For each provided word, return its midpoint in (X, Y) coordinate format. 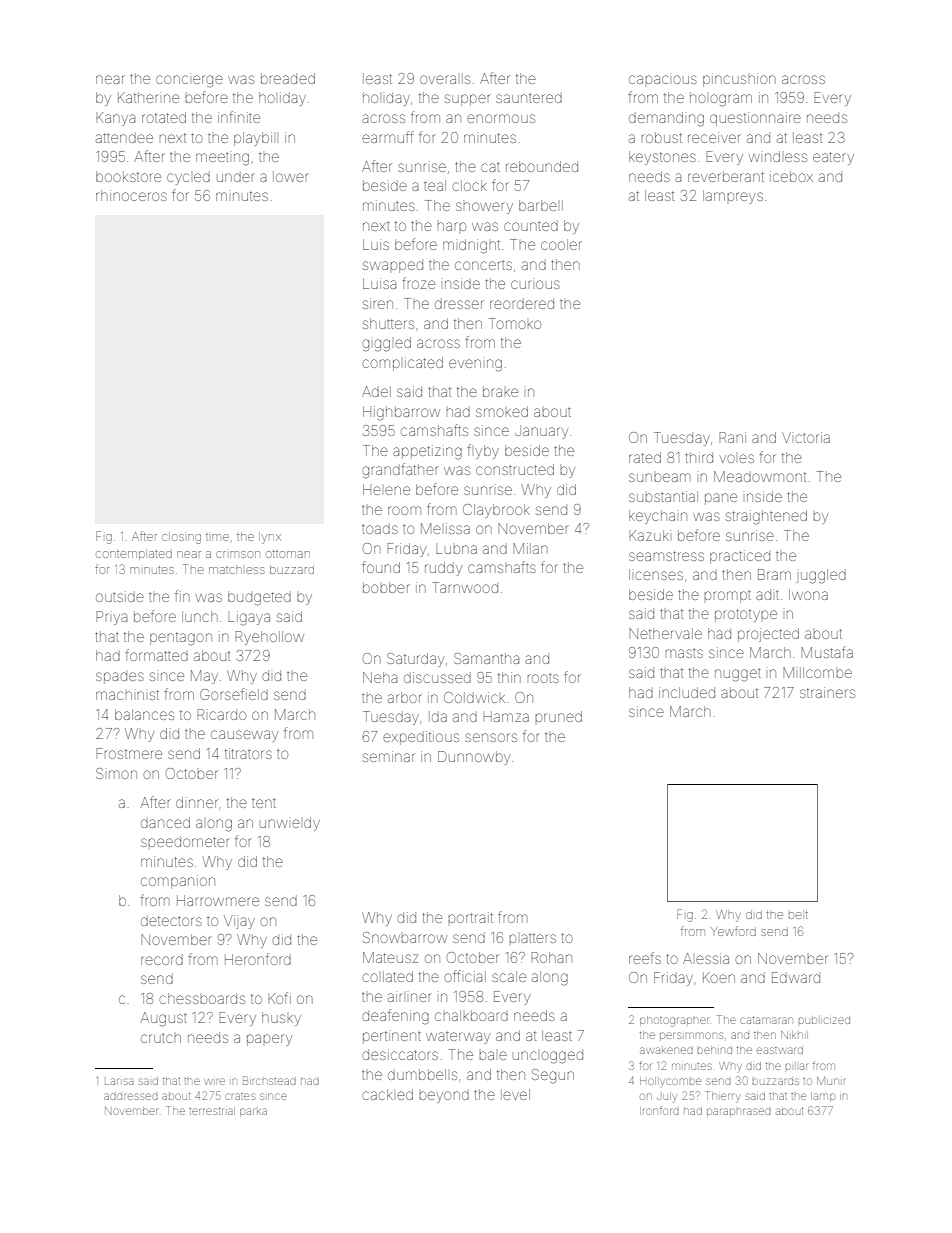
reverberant (726, 176)
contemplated (134, 554)
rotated (164, 117)
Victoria (806, 437)
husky (281, 1019)
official (465, 976)
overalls (445, 78)
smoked (502, 411)
